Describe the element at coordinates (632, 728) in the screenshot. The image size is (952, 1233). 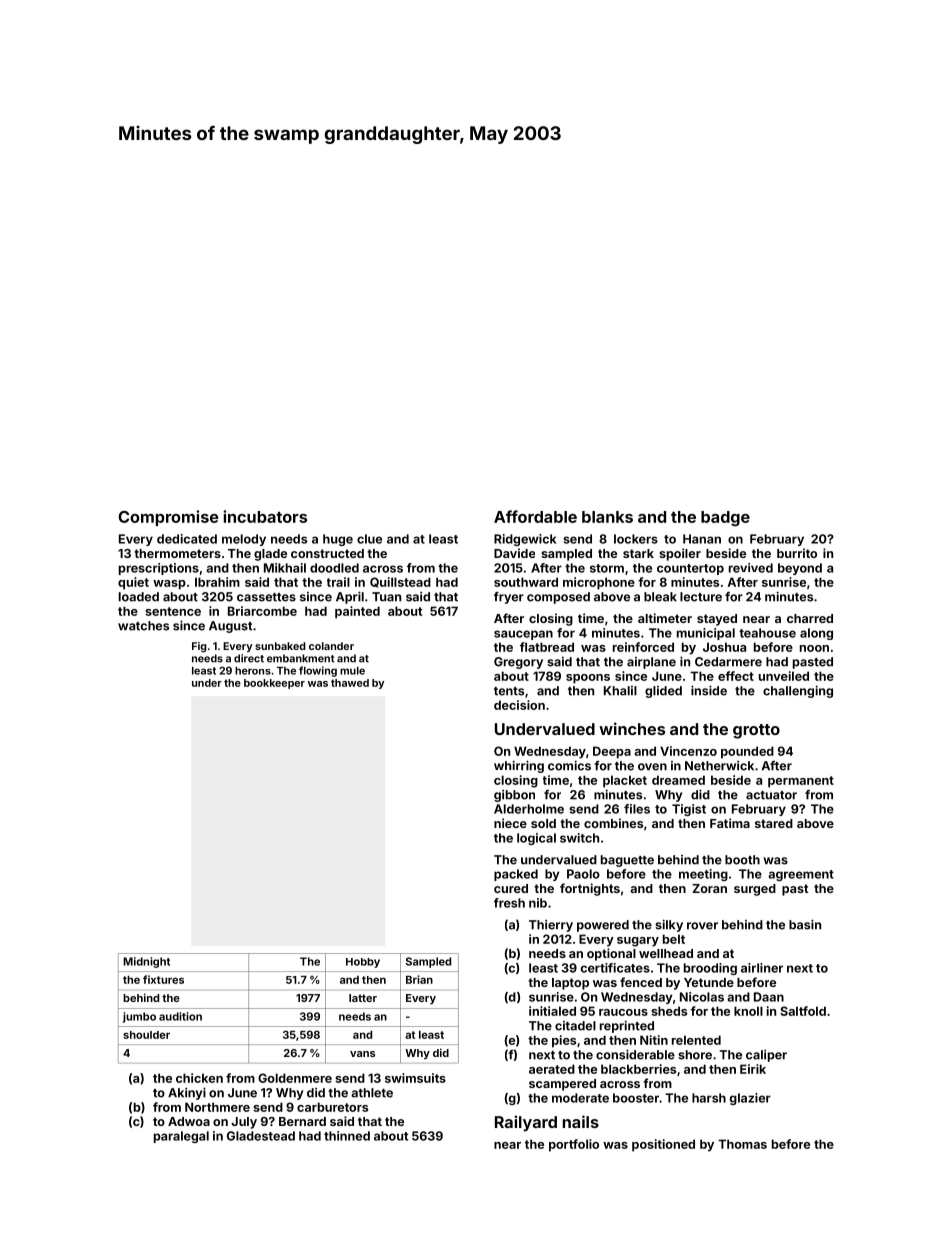
I see `winches` at that location.
